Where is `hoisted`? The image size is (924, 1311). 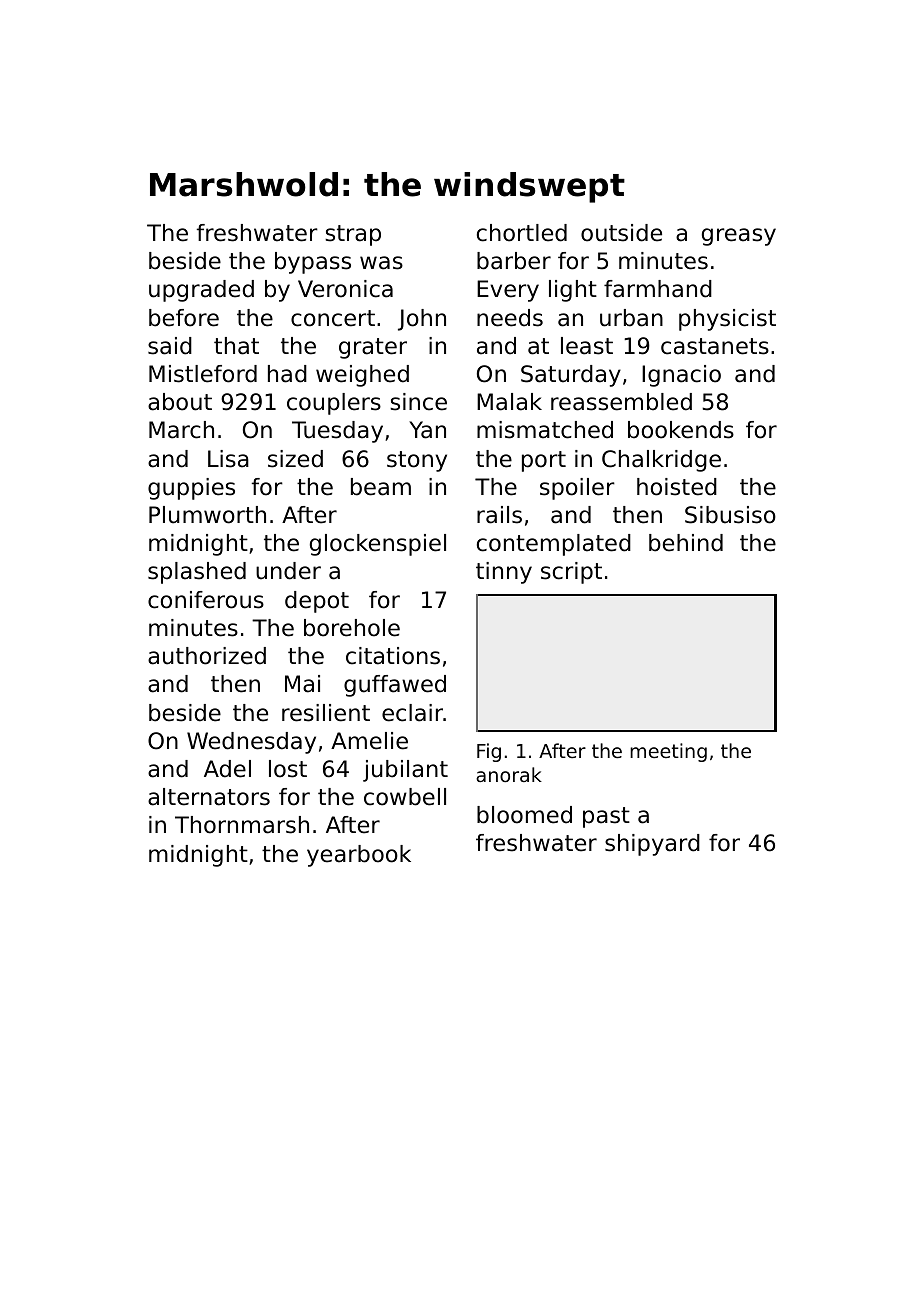 hoisted is located at coordinates (677, 487).
